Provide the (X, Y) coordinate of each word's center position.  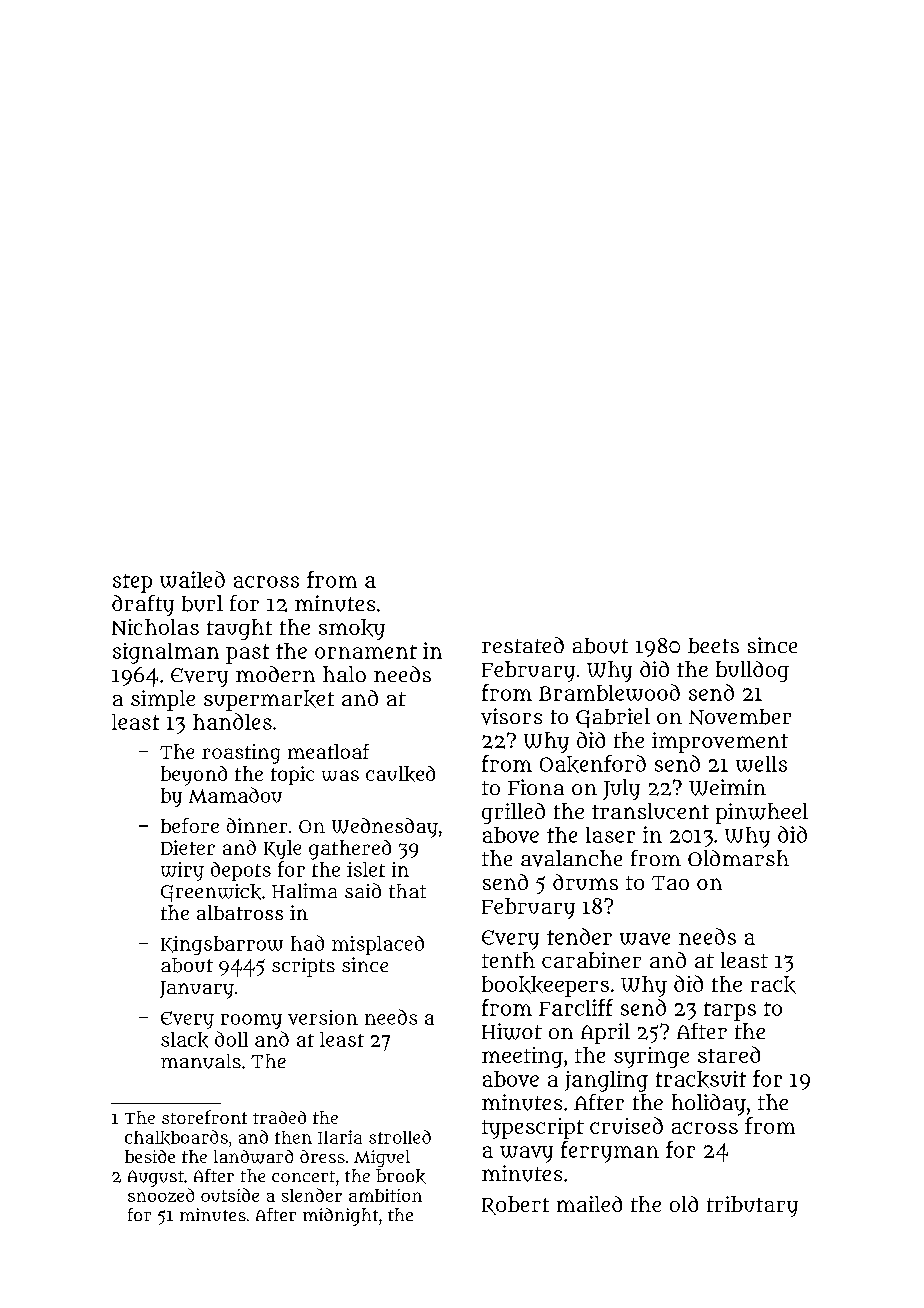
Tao (670, 883)
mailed (589, 1204)
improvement (720, 742)
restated (523, 645)
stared (729, 1054)
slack (184, 1040)
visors (511, 716)
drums (585, 882)
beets (713, 646)
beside (150, 1156)
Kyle (282, 849)
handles (232, 721)
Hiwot (512, 1031)
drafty (143, 605)
